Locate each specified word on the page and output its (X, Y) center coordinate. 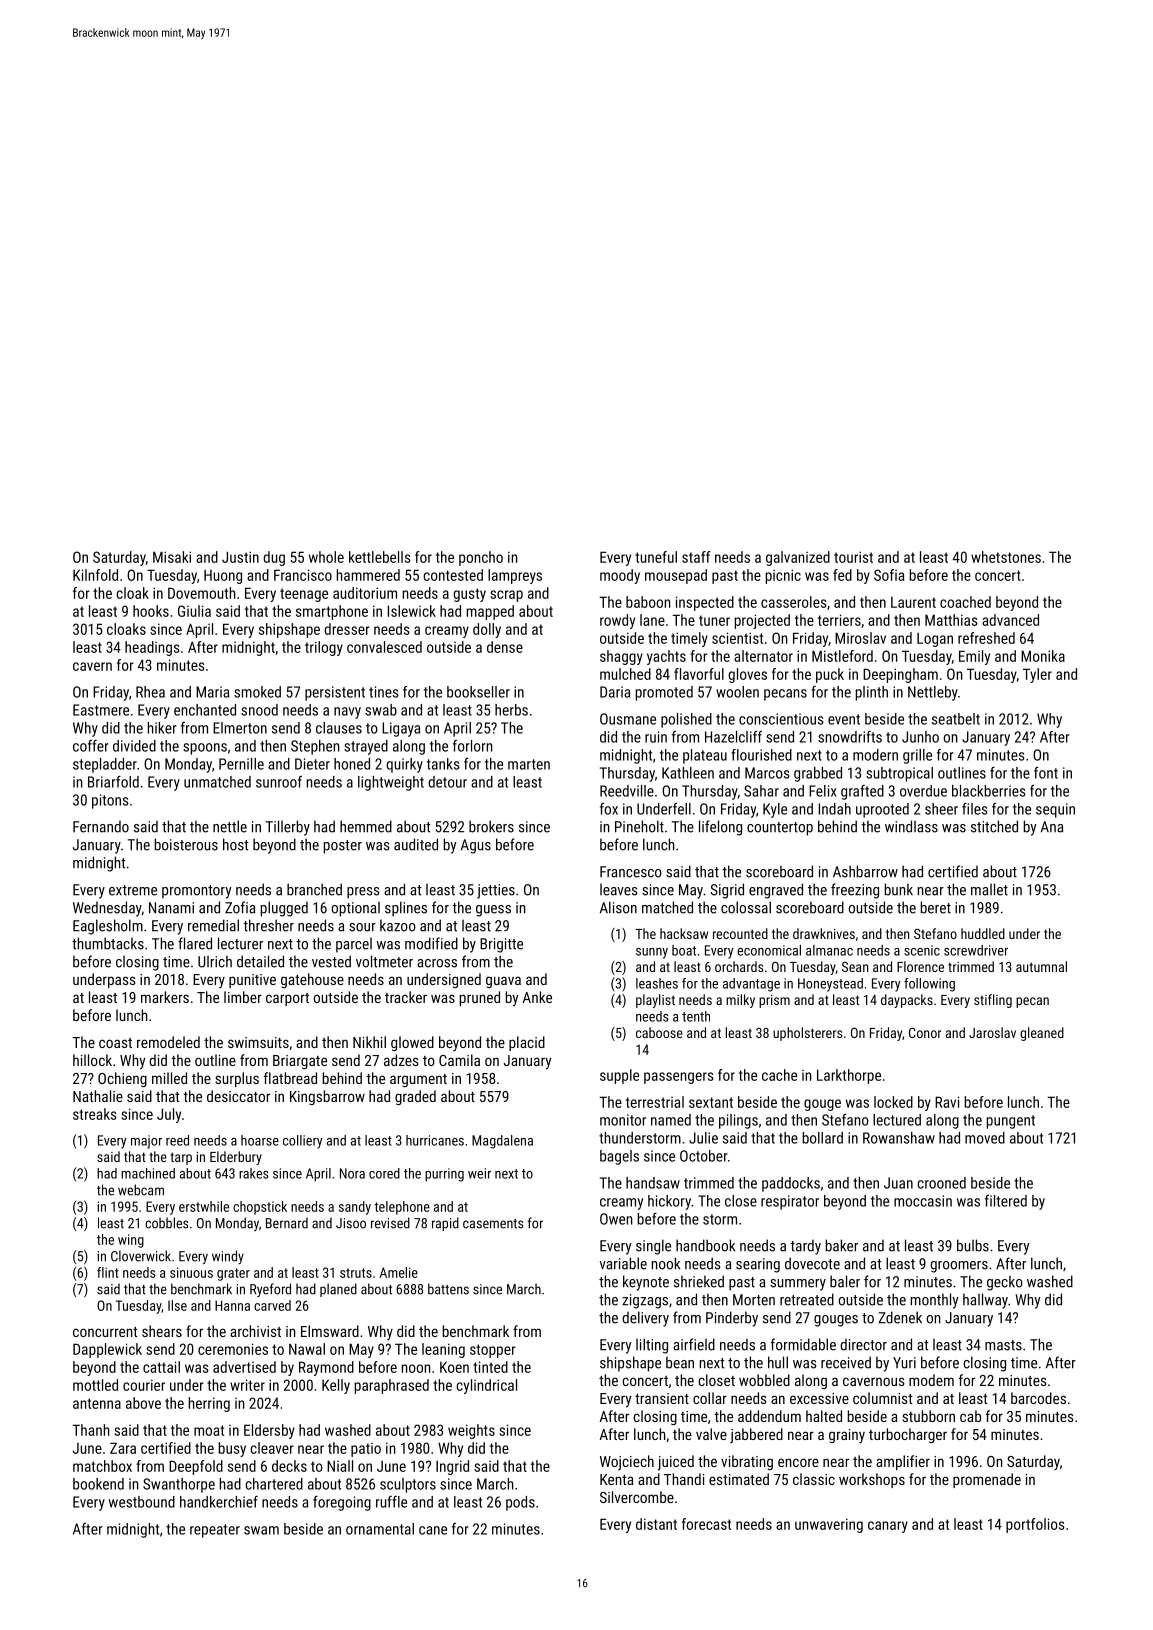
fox (609, 809)
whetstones (1006, 557)
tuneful (656, 557)
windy (228, 1257)
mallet (989, 889)
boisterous (186, 844)
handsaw (653, 1183)
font (1046, 772)
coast (115, 1043)
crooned (941, 1183)
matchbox (102, 1466)
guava (503, 982)
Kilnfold (95, 575)
